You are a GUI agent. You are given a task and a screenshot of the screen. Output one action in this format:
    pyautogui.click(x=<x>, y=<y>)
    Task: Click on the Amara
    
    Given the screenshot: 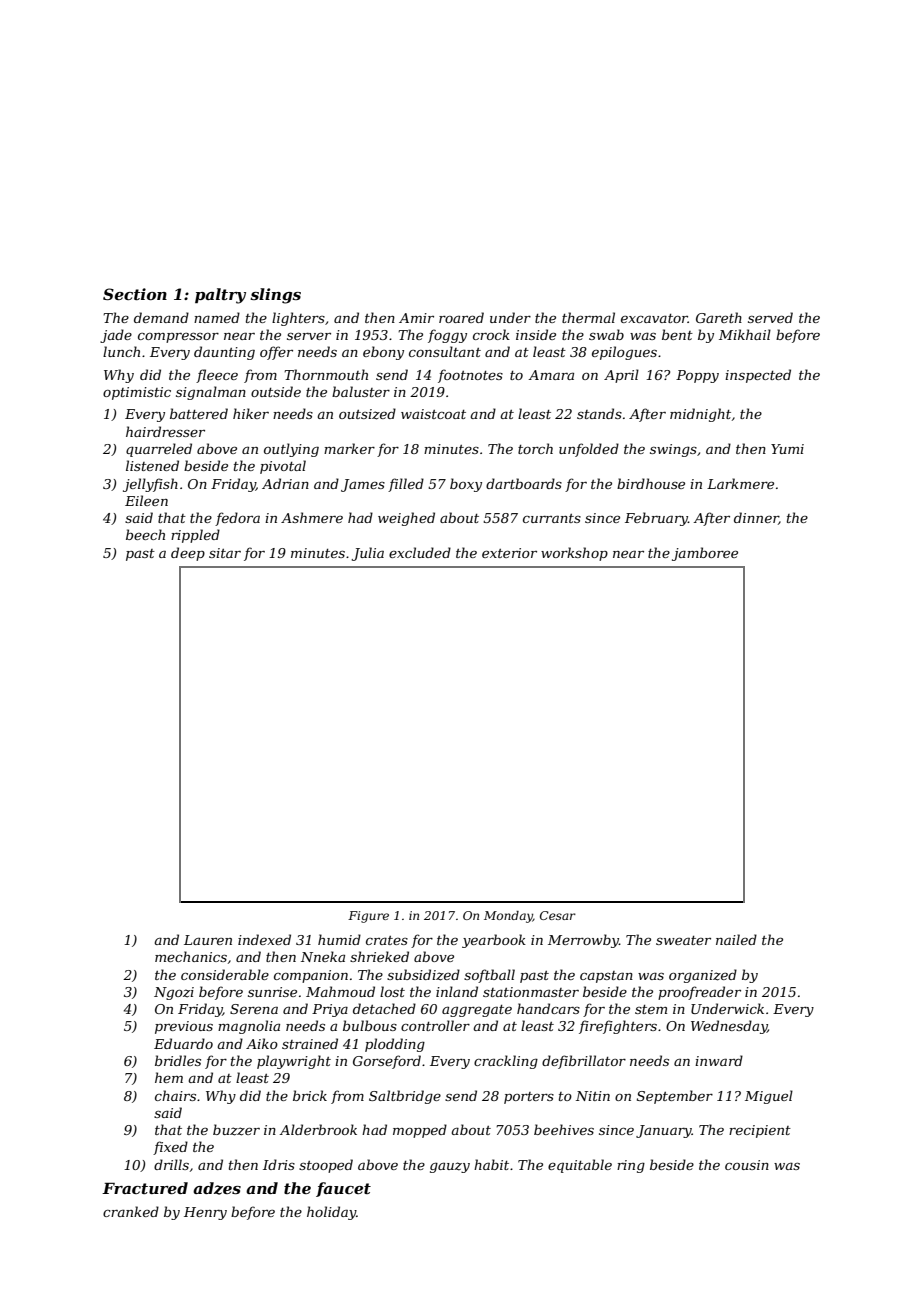 What is the action you would take?
    pyautogui.click(x=551, y=375)
